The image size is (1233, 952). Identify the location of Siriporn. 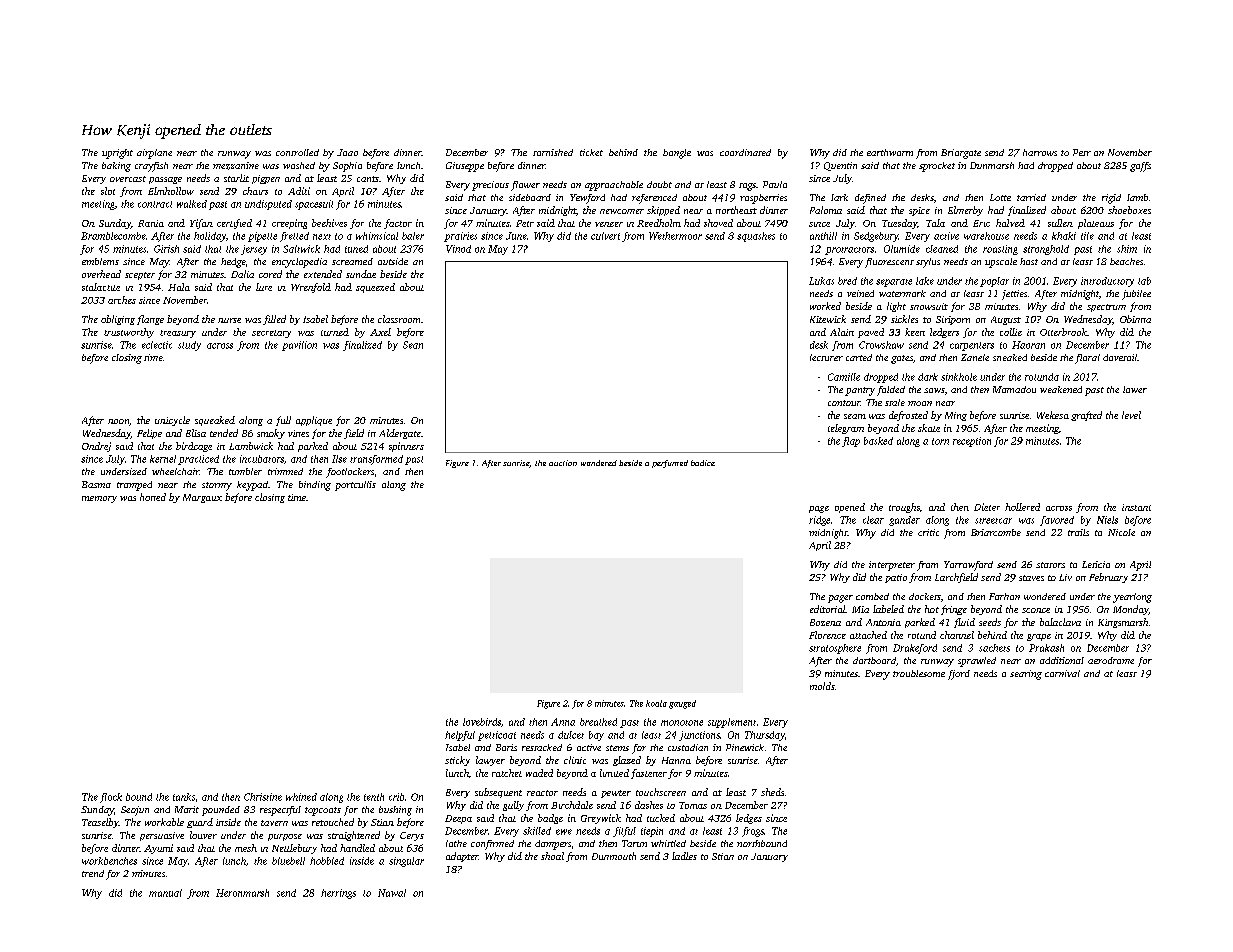
(953, 320).
